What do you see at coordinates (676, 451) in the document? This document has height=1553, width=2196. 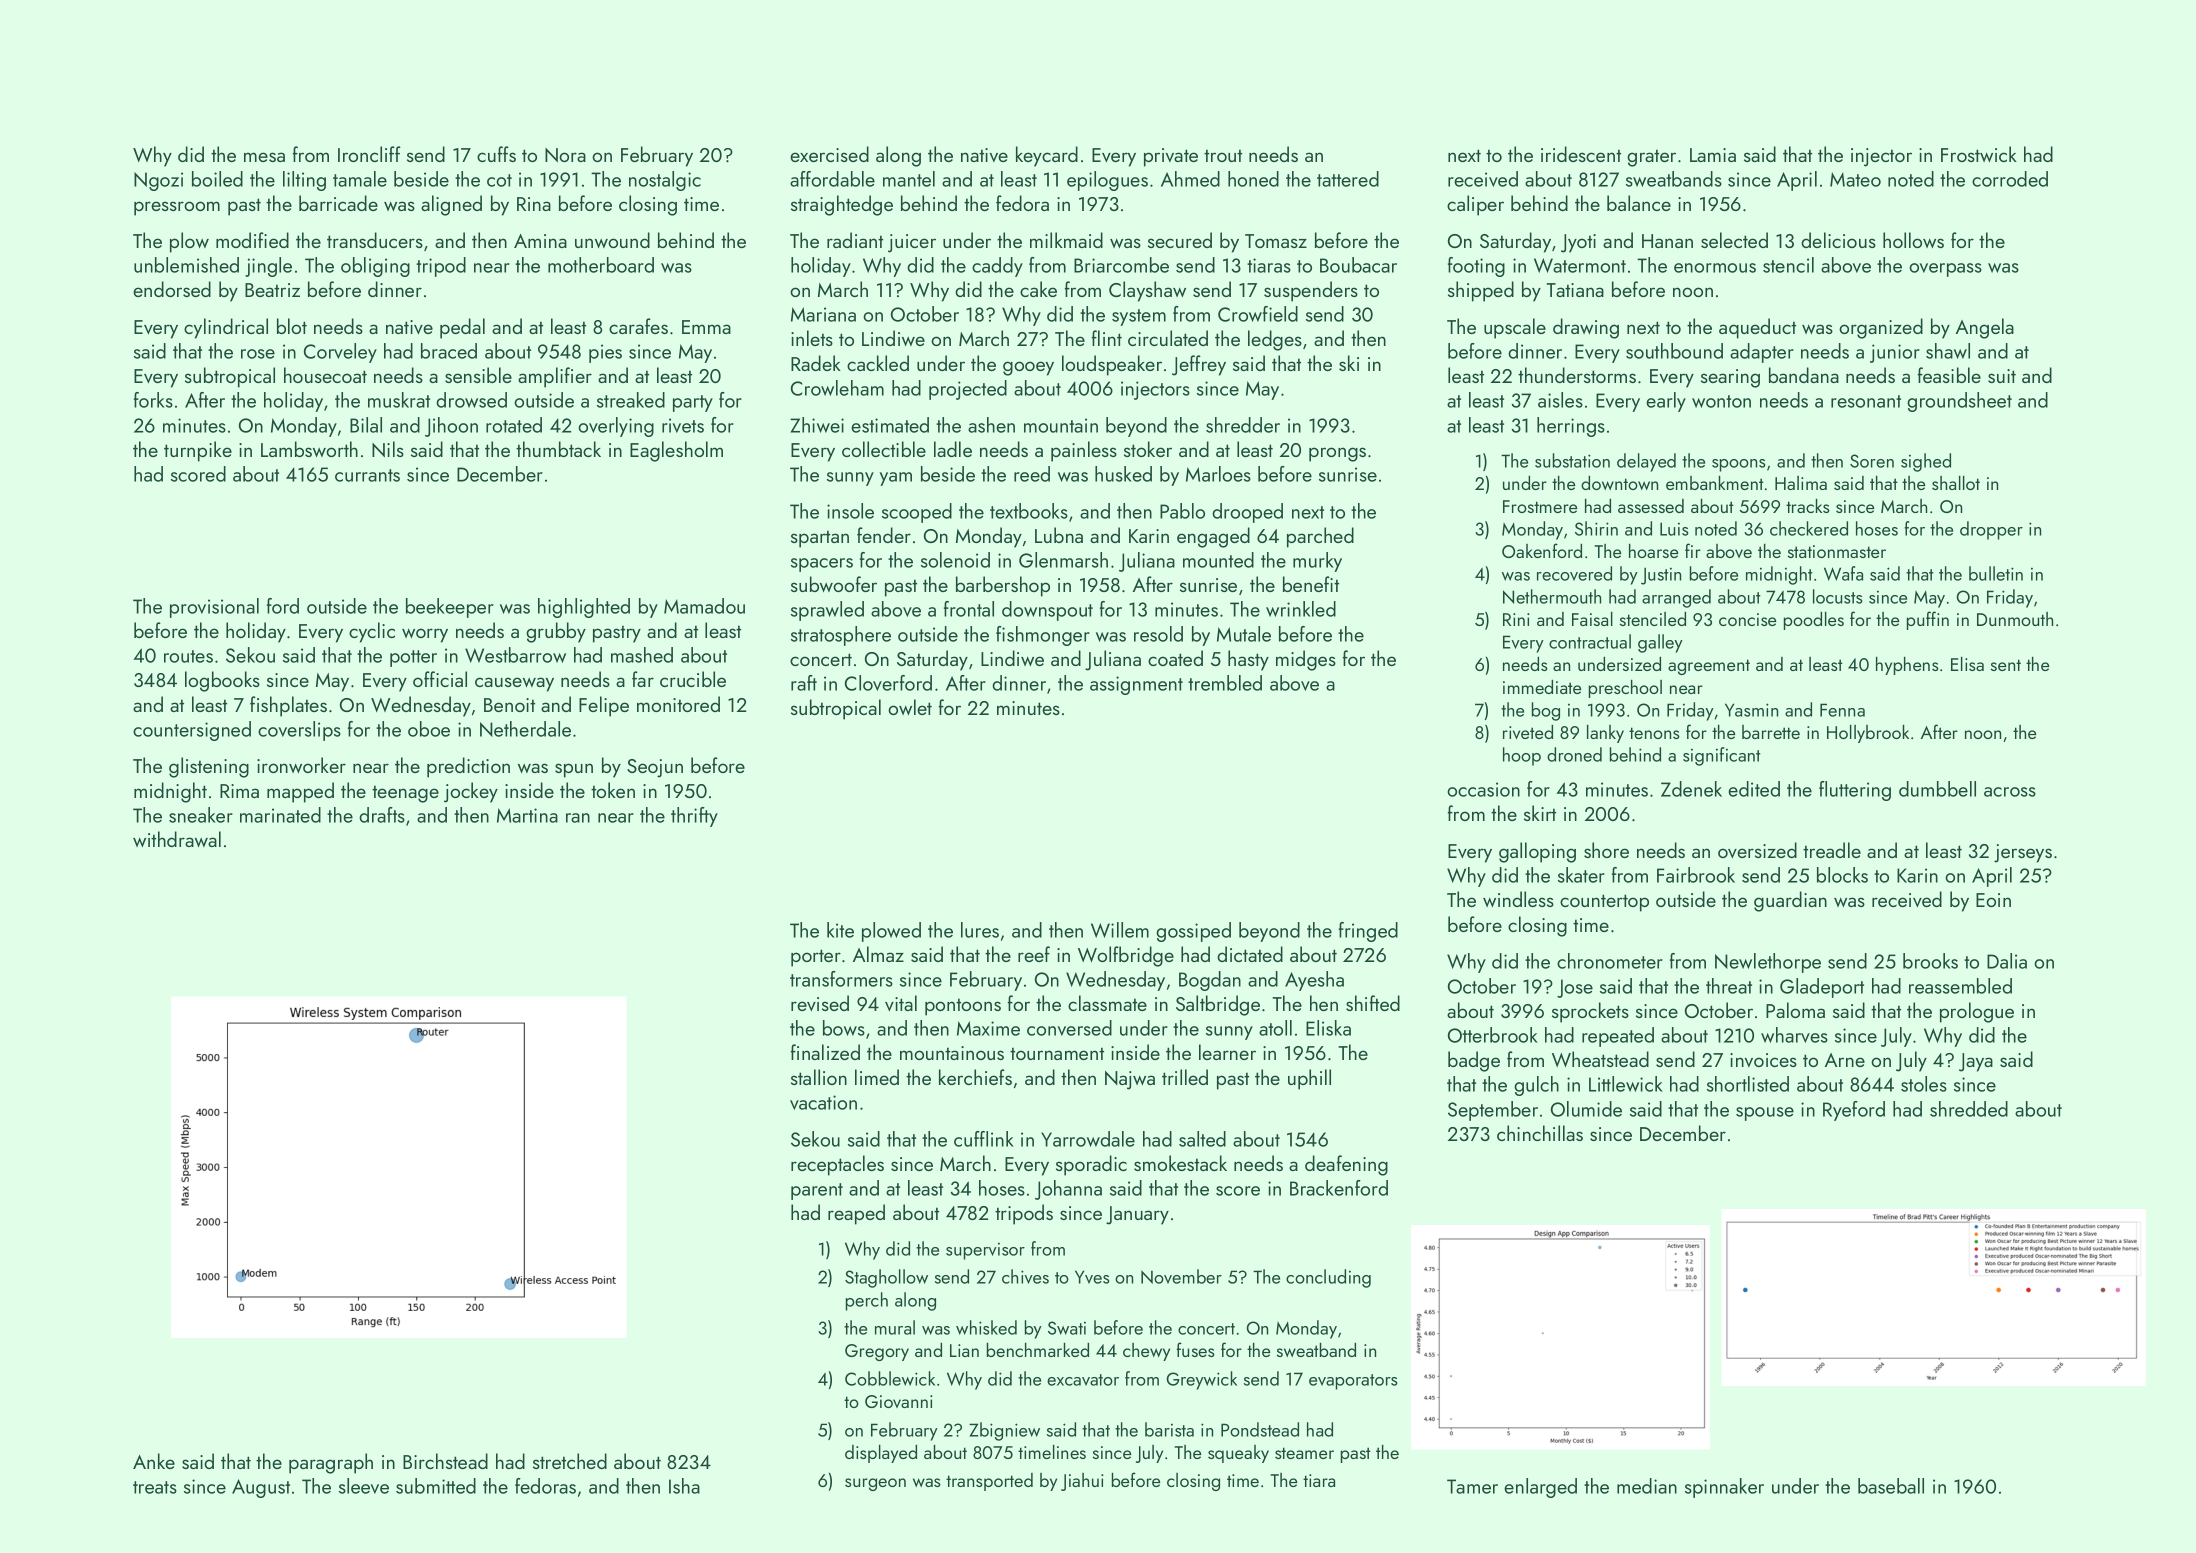 I see `Eaglesholm` at bounding box center [676, 451].
